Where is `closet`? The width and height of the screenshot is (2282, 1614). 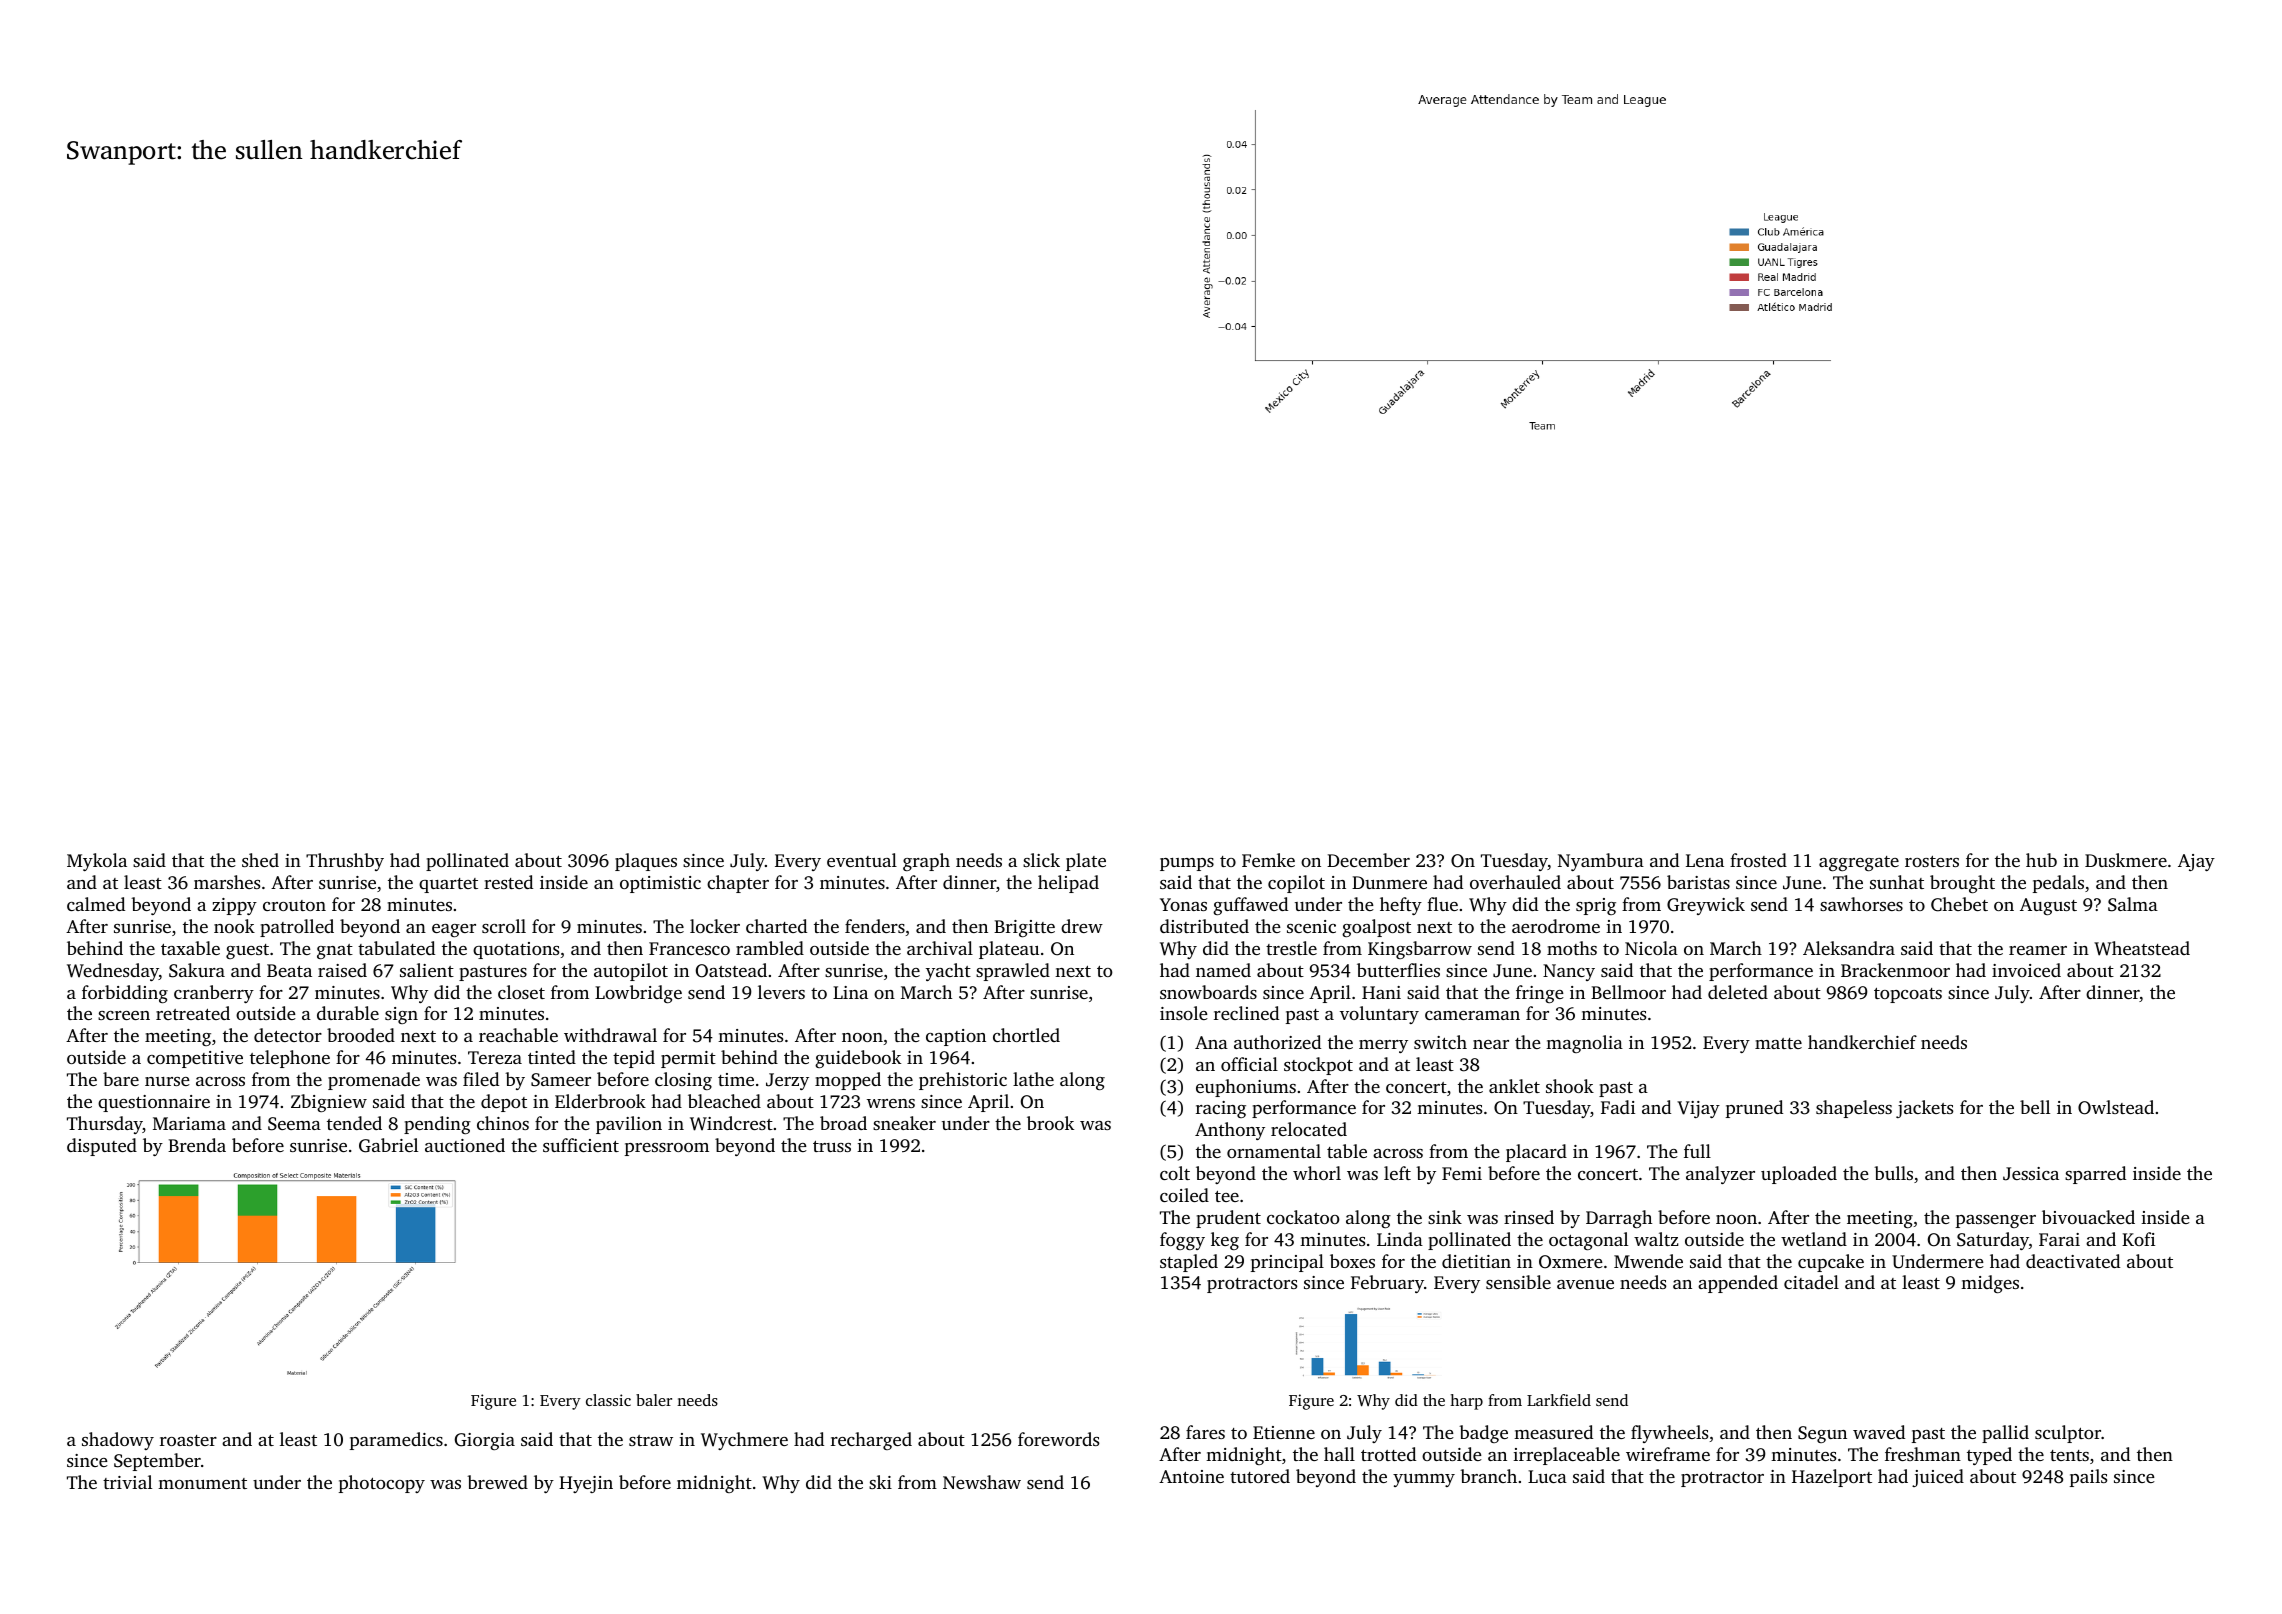
closet is located at coordinates (521, 992).
